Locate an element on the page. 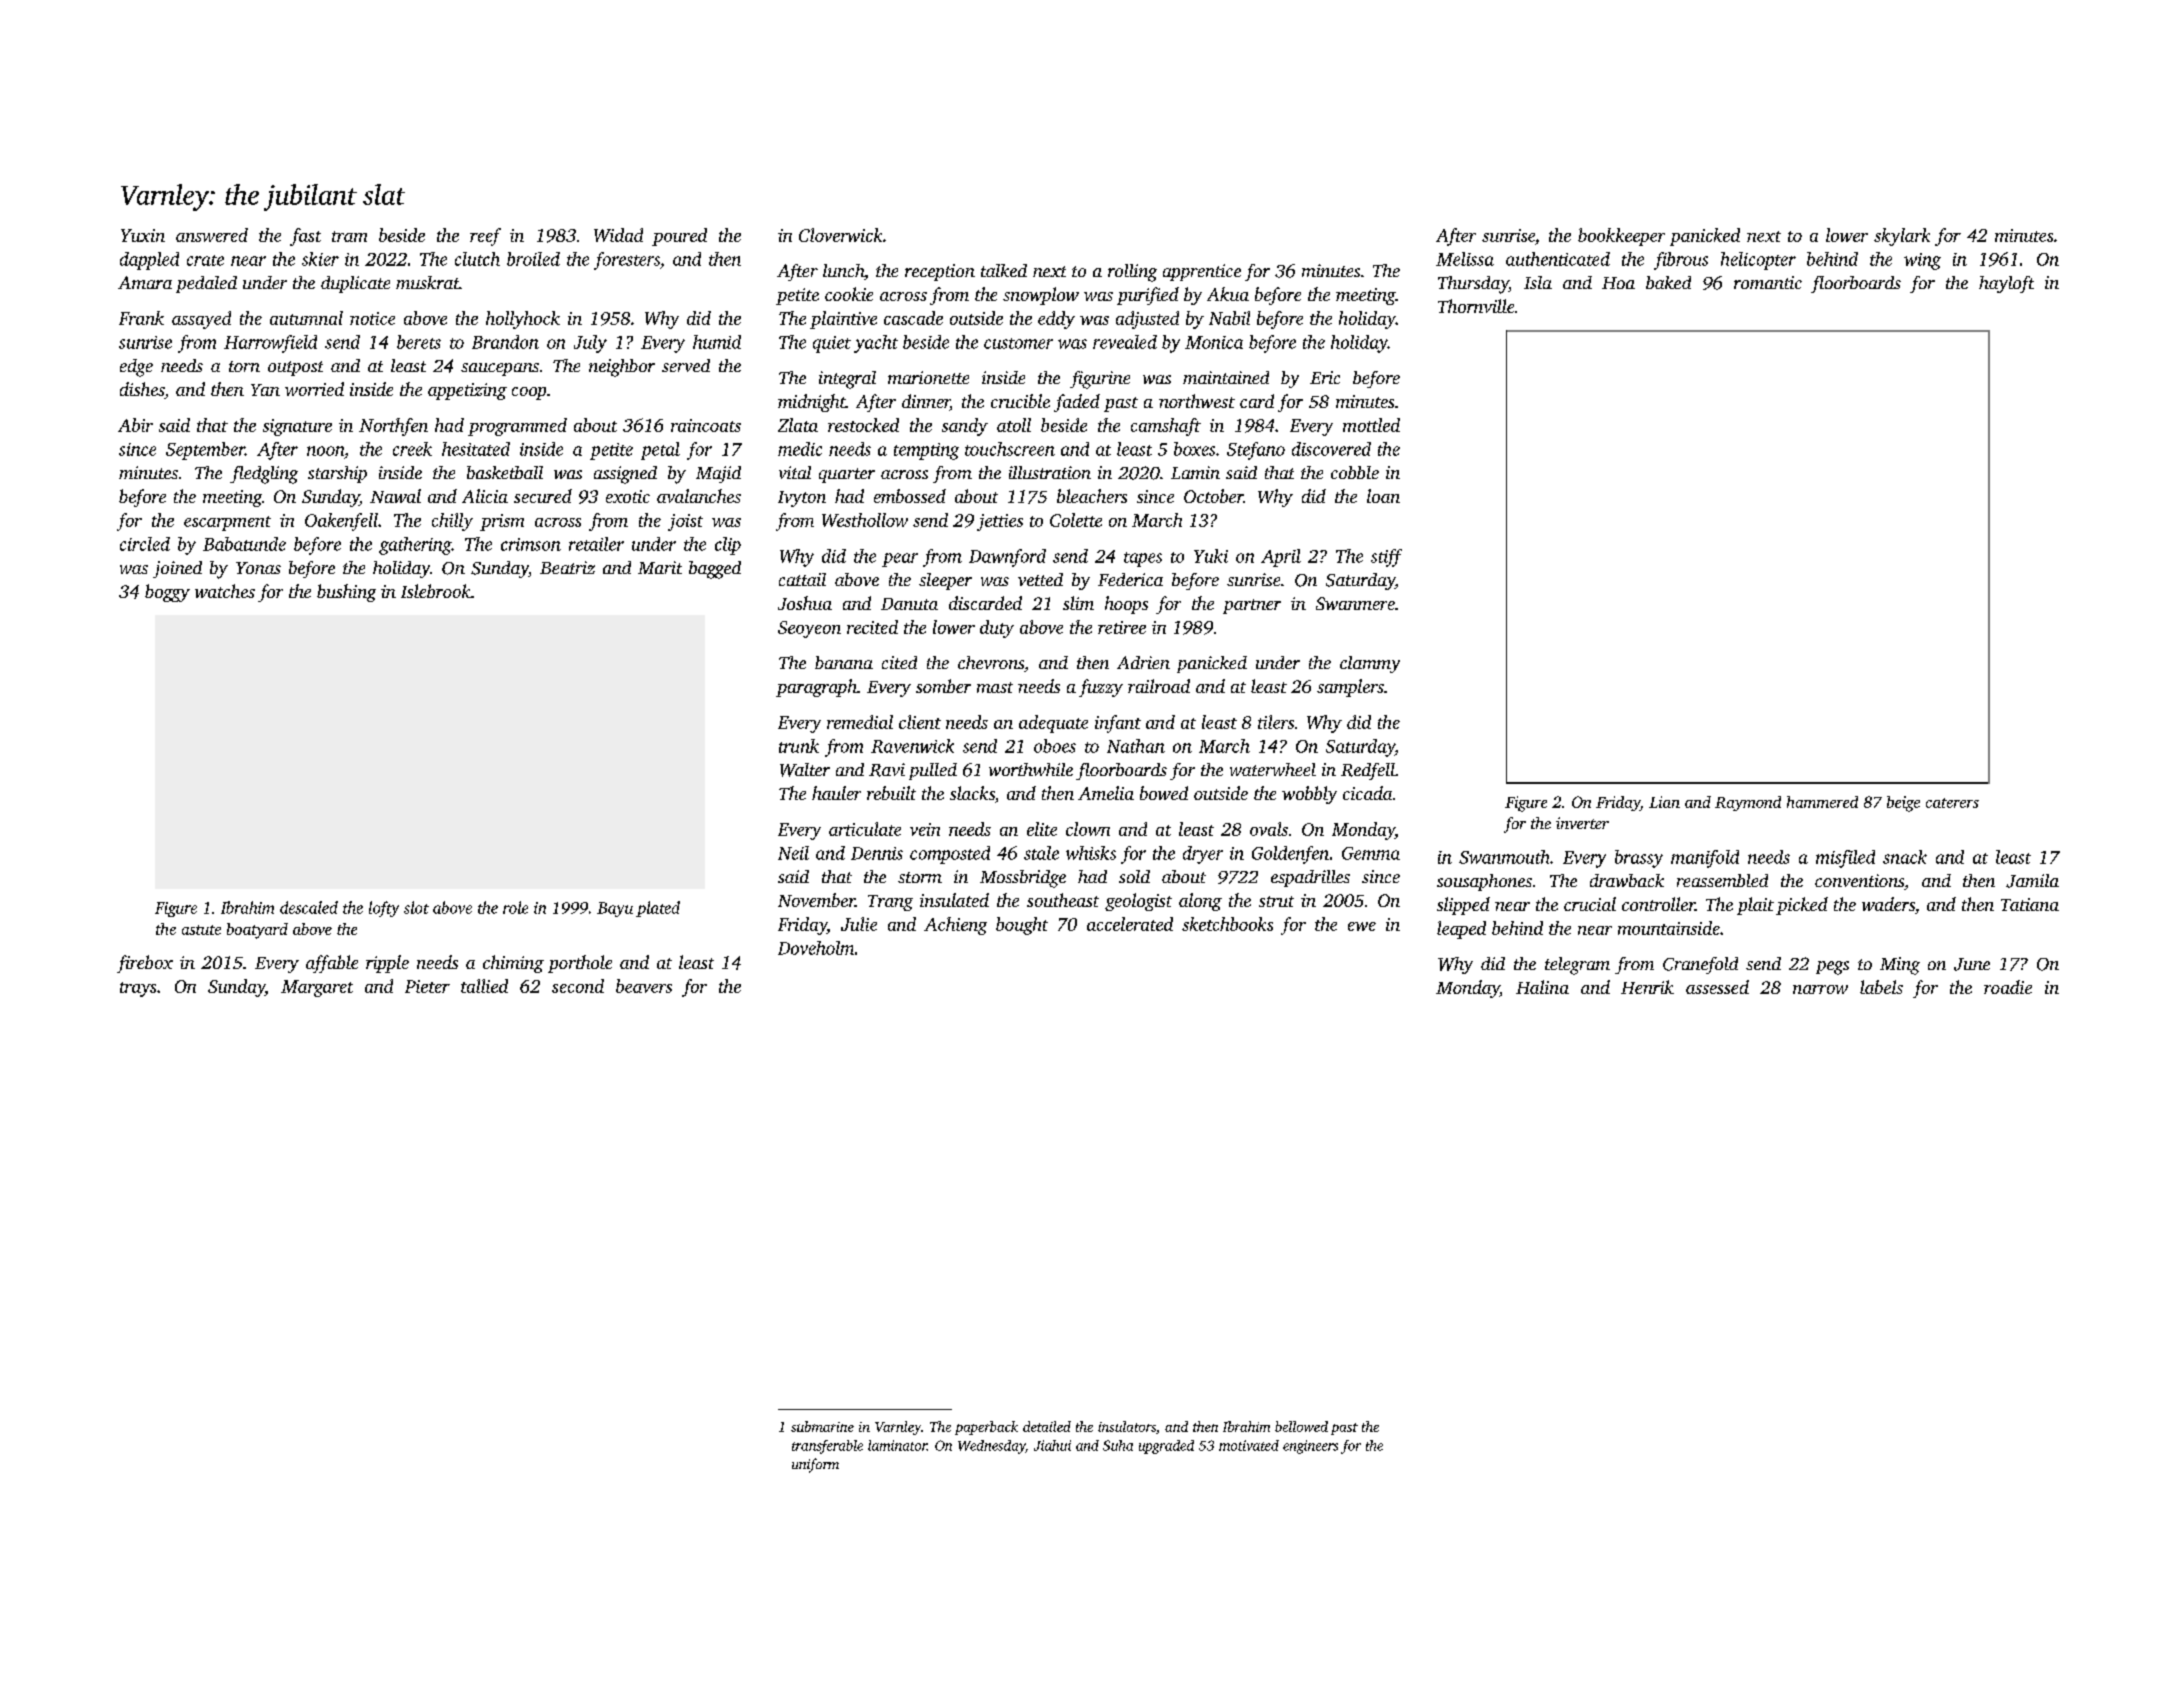  edge is located at coordinates (136, 368).
